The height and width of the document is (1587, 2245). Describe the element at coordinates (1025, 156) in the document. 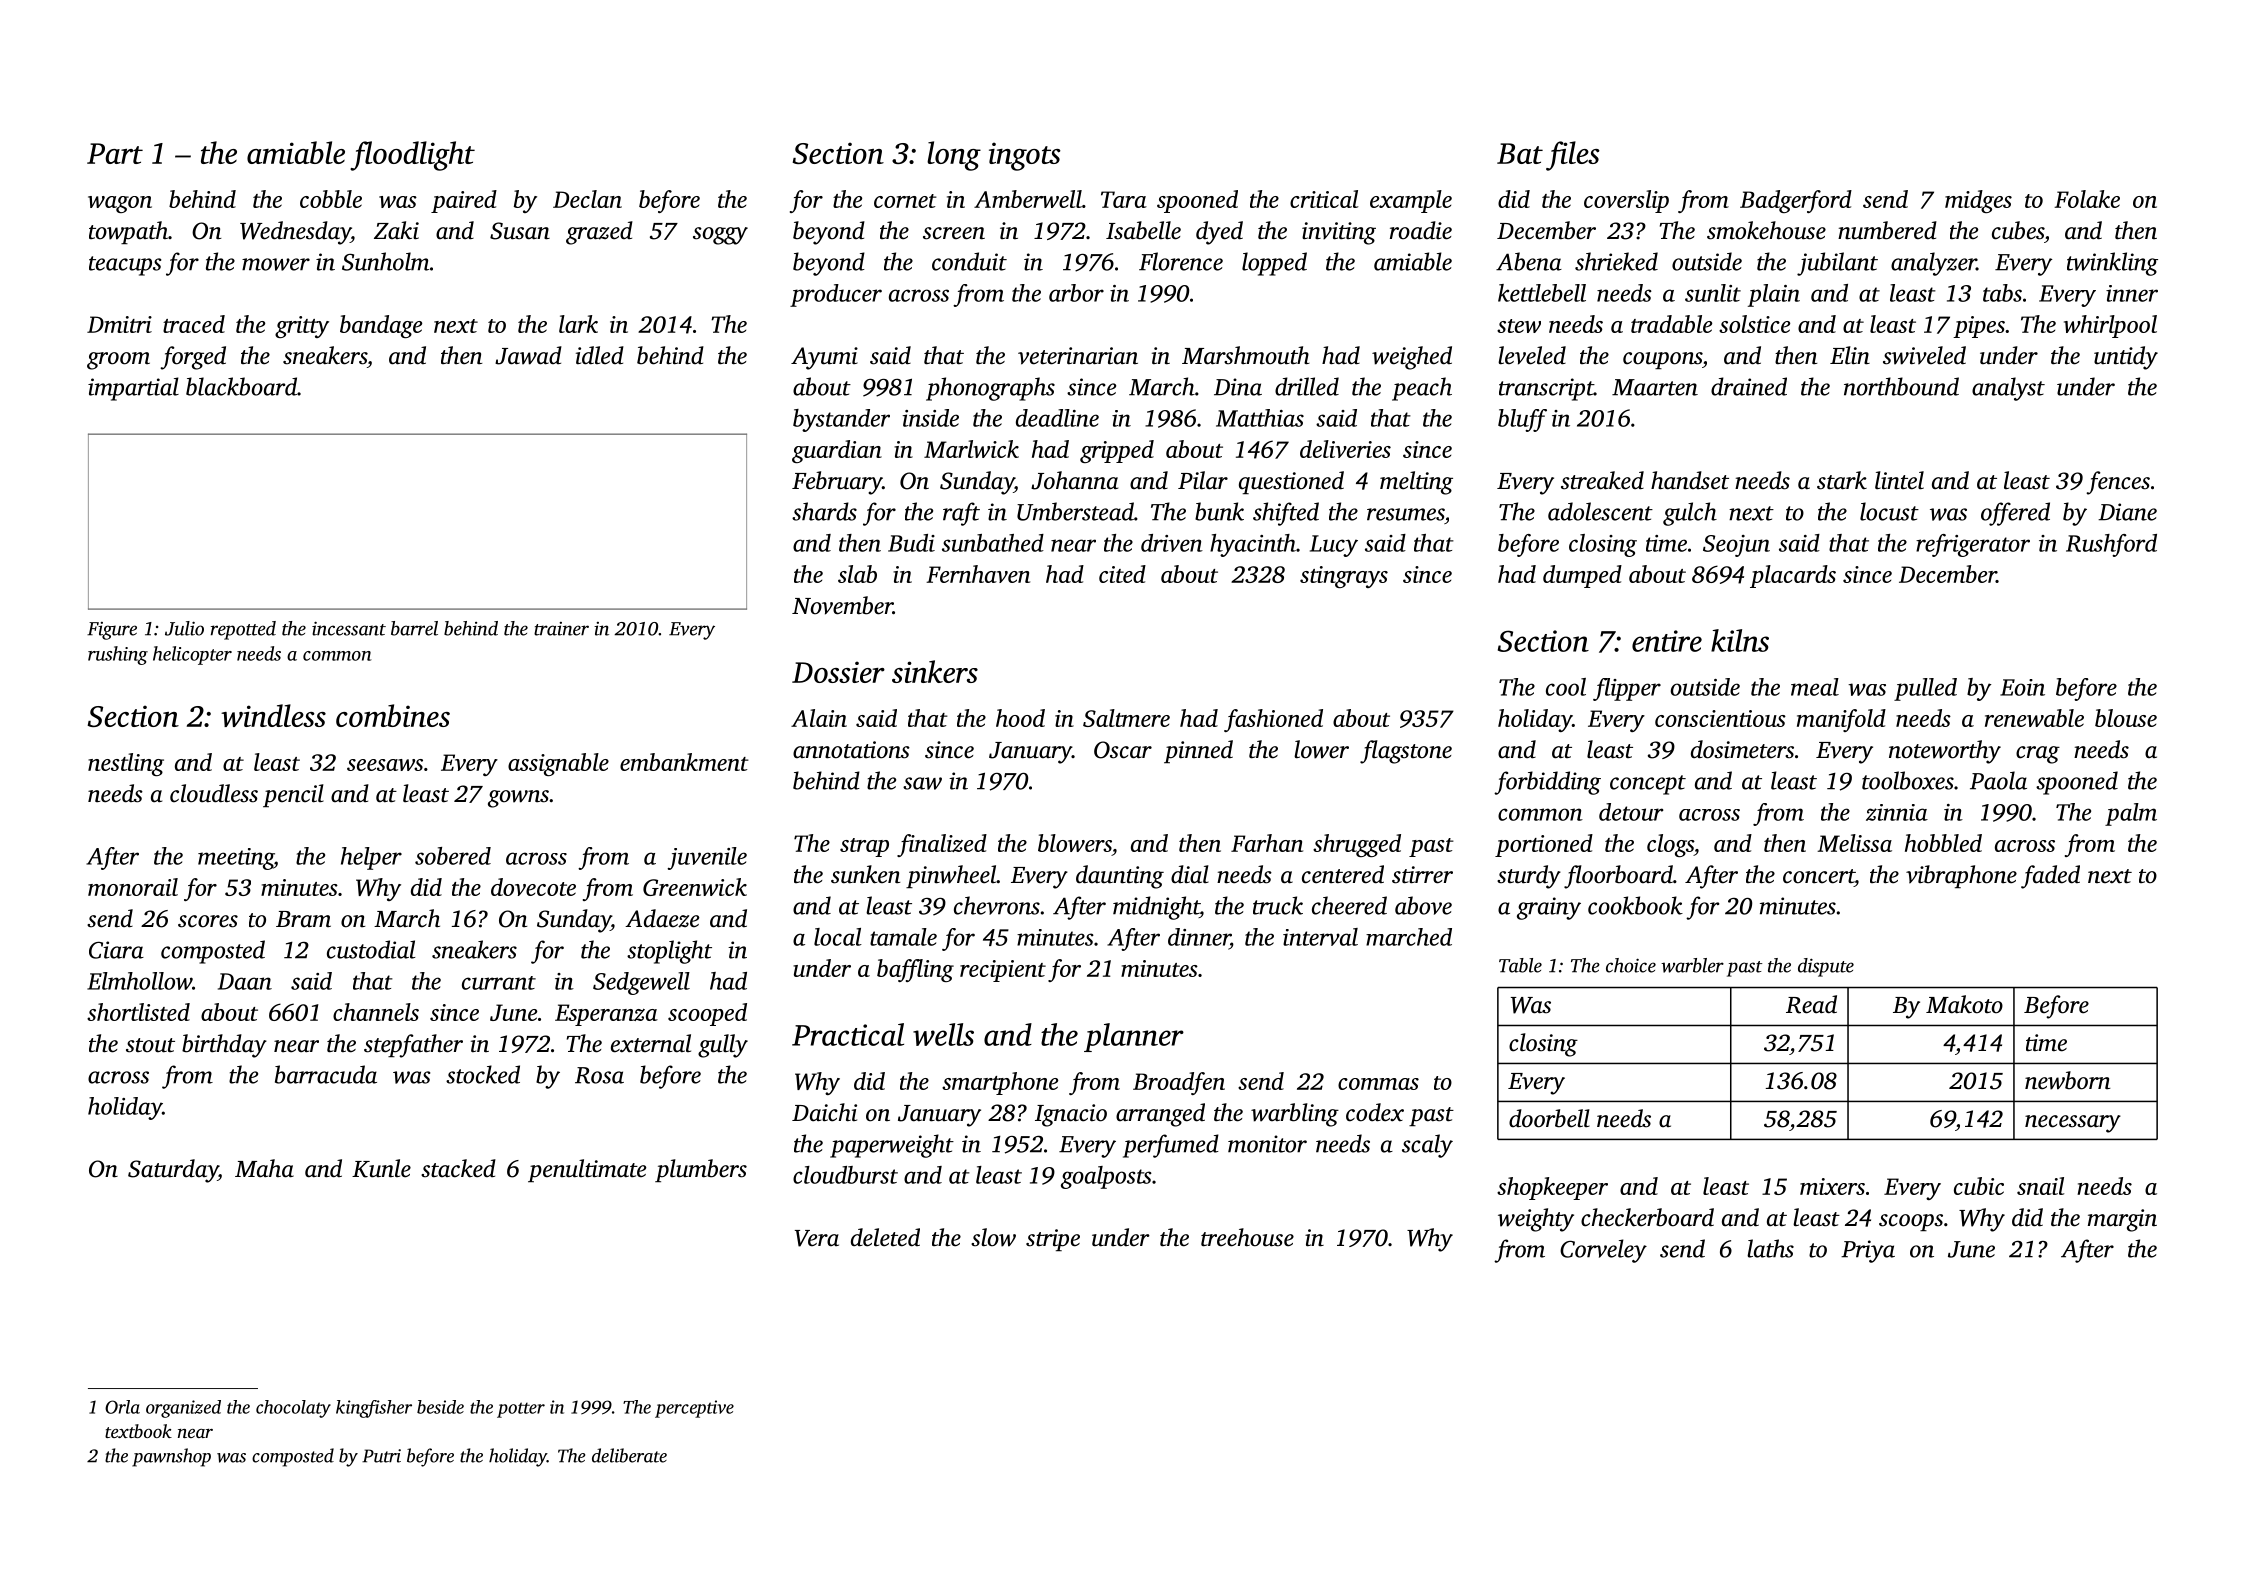

I see `ingots` at that location.
